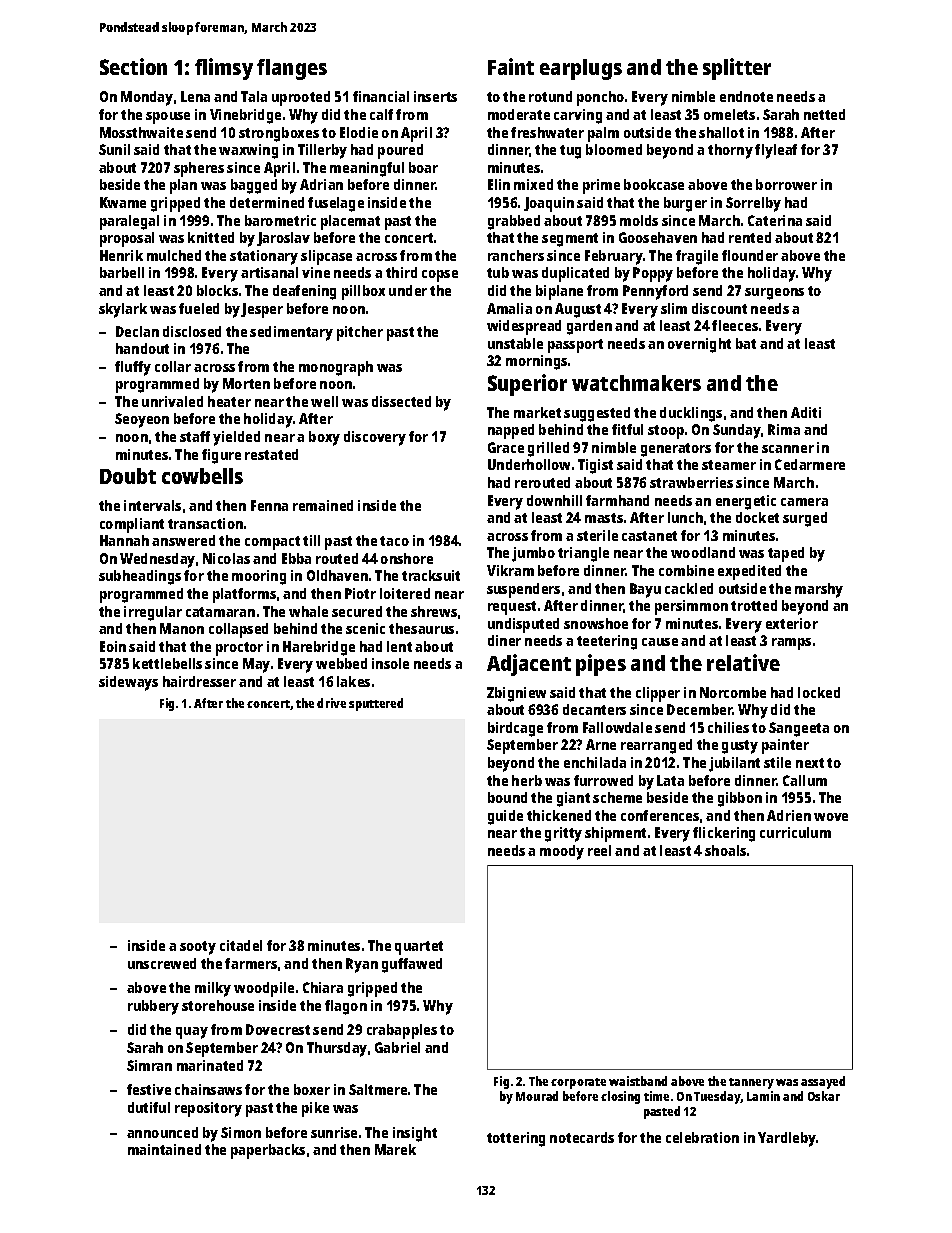 The height and width of the page is (1233, 952). I want to click on docket, so click(757, 517).
